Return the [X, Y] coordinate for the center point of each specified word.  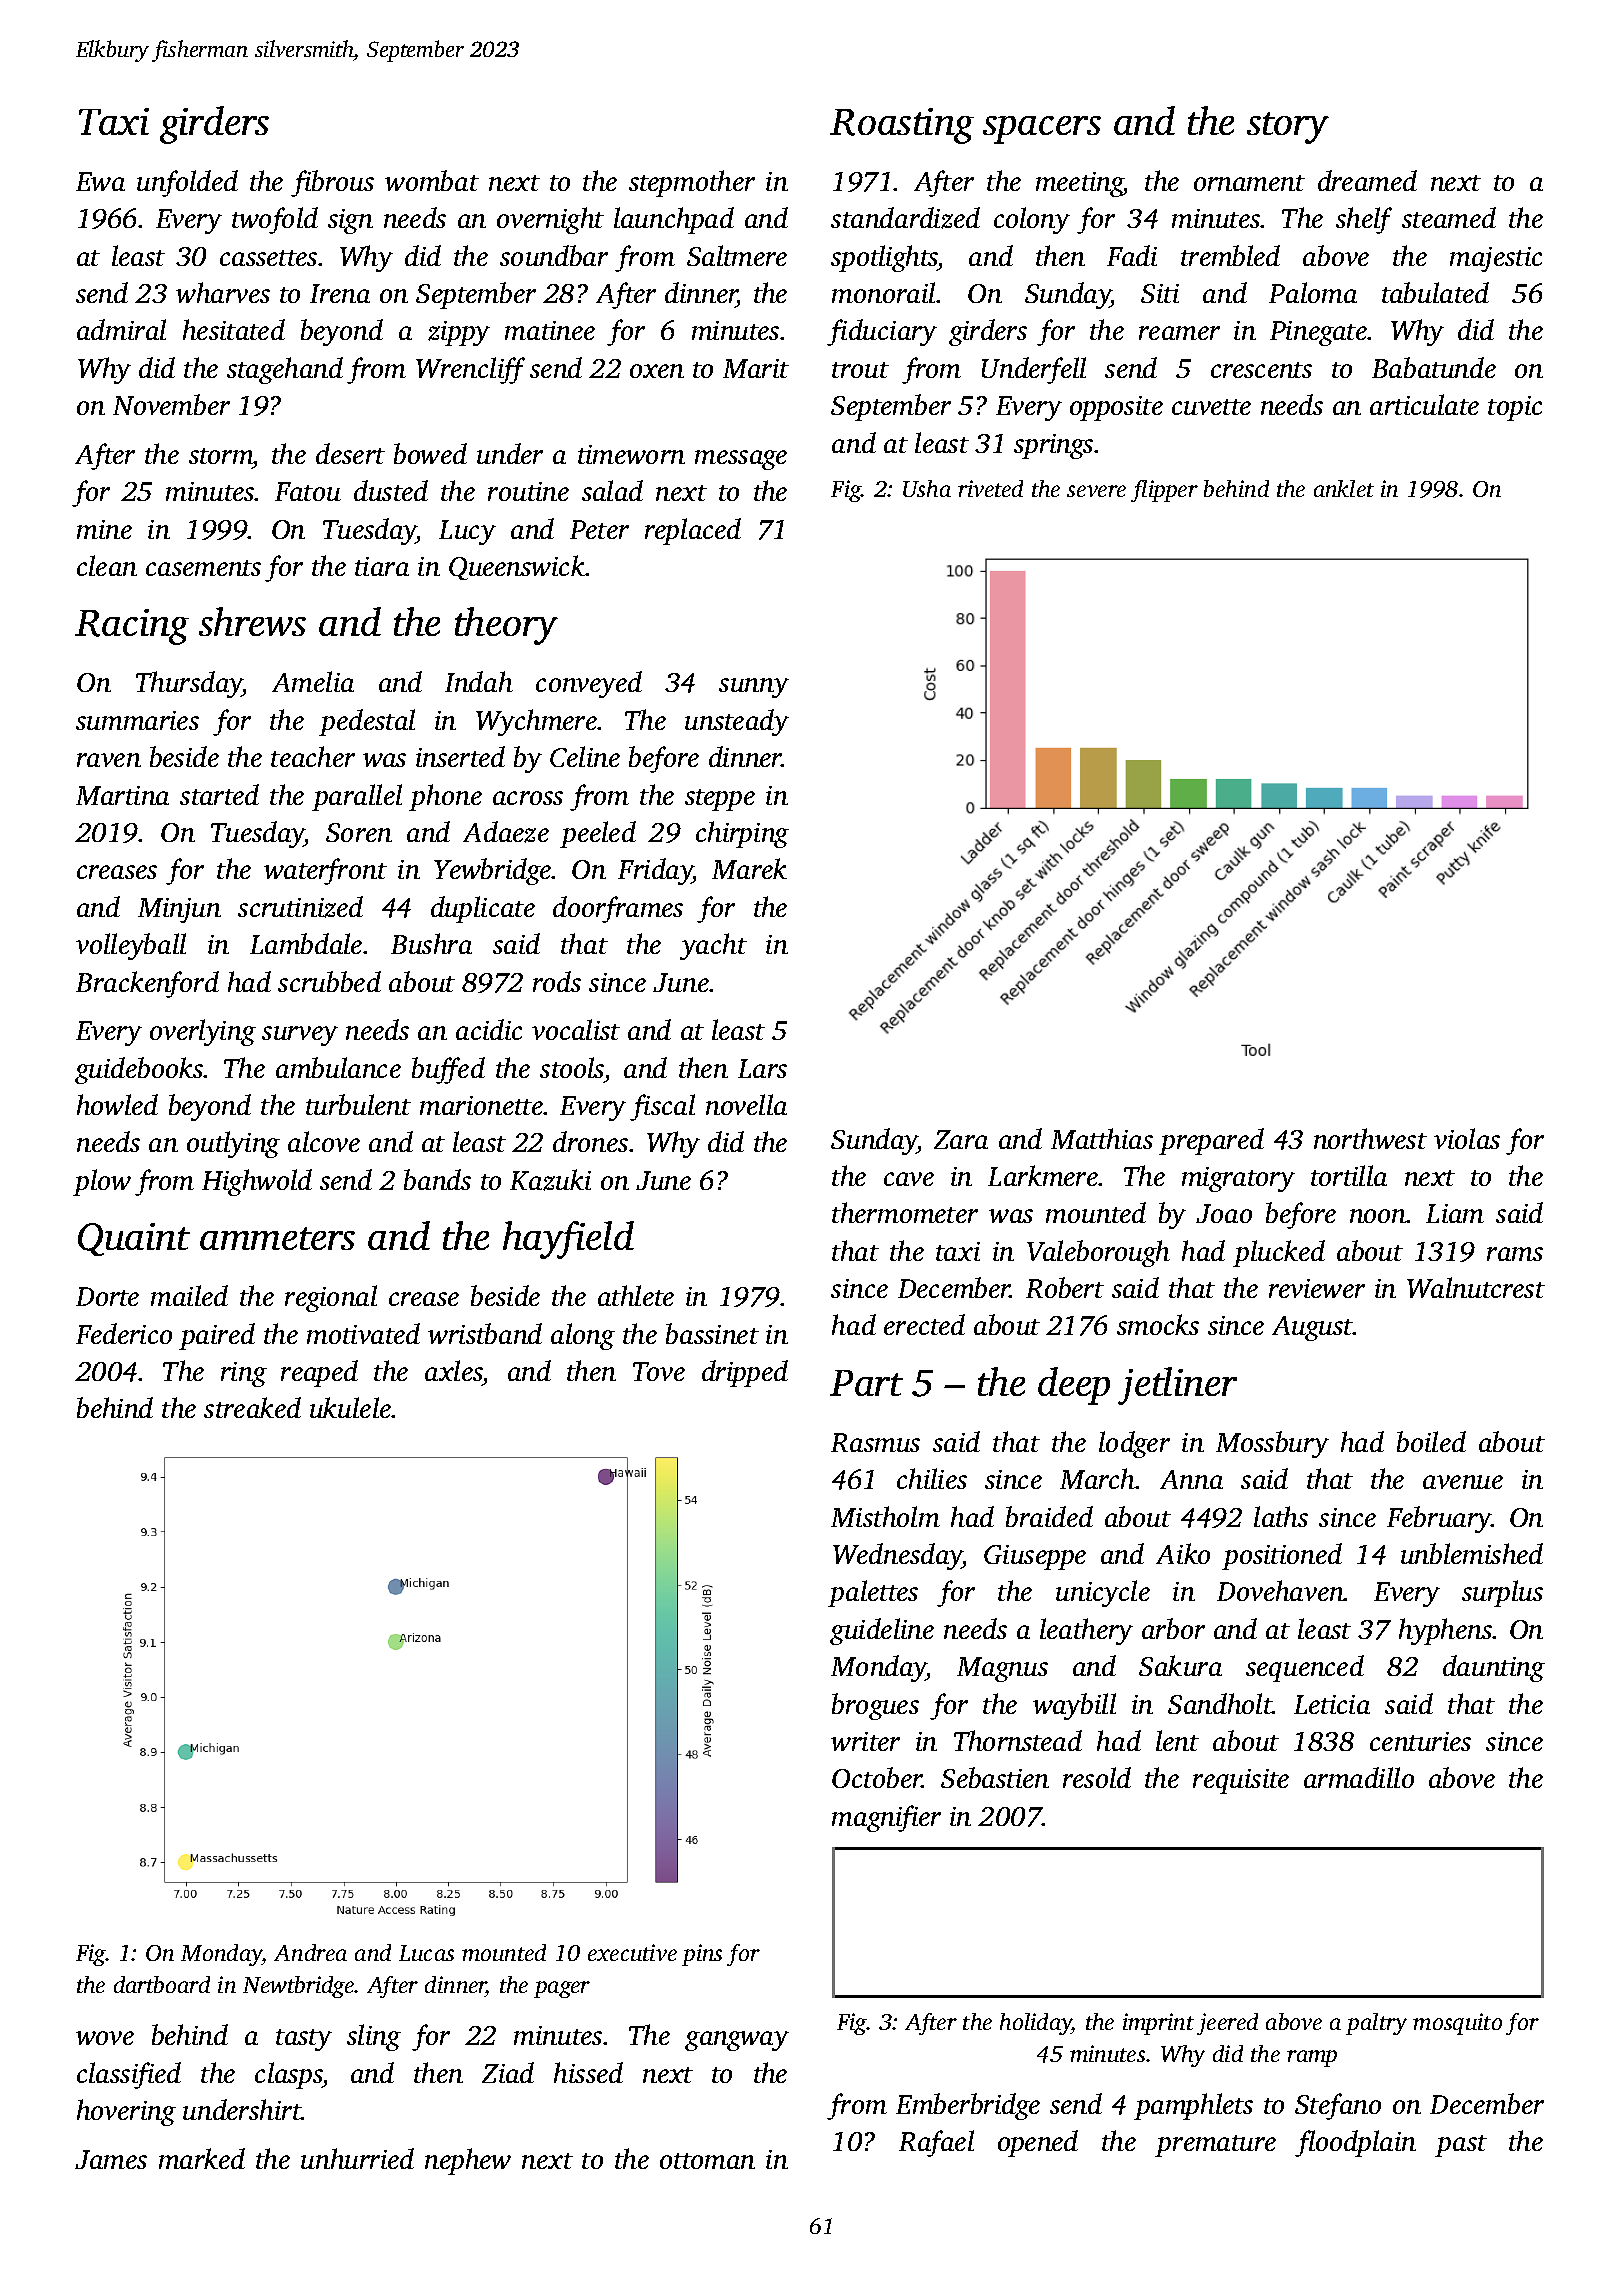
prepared [1211, 1141]
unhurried [357, 2158]
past [1461, 2146]
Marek [749, 868]
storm [221, 456]
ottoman [707, 2161]
